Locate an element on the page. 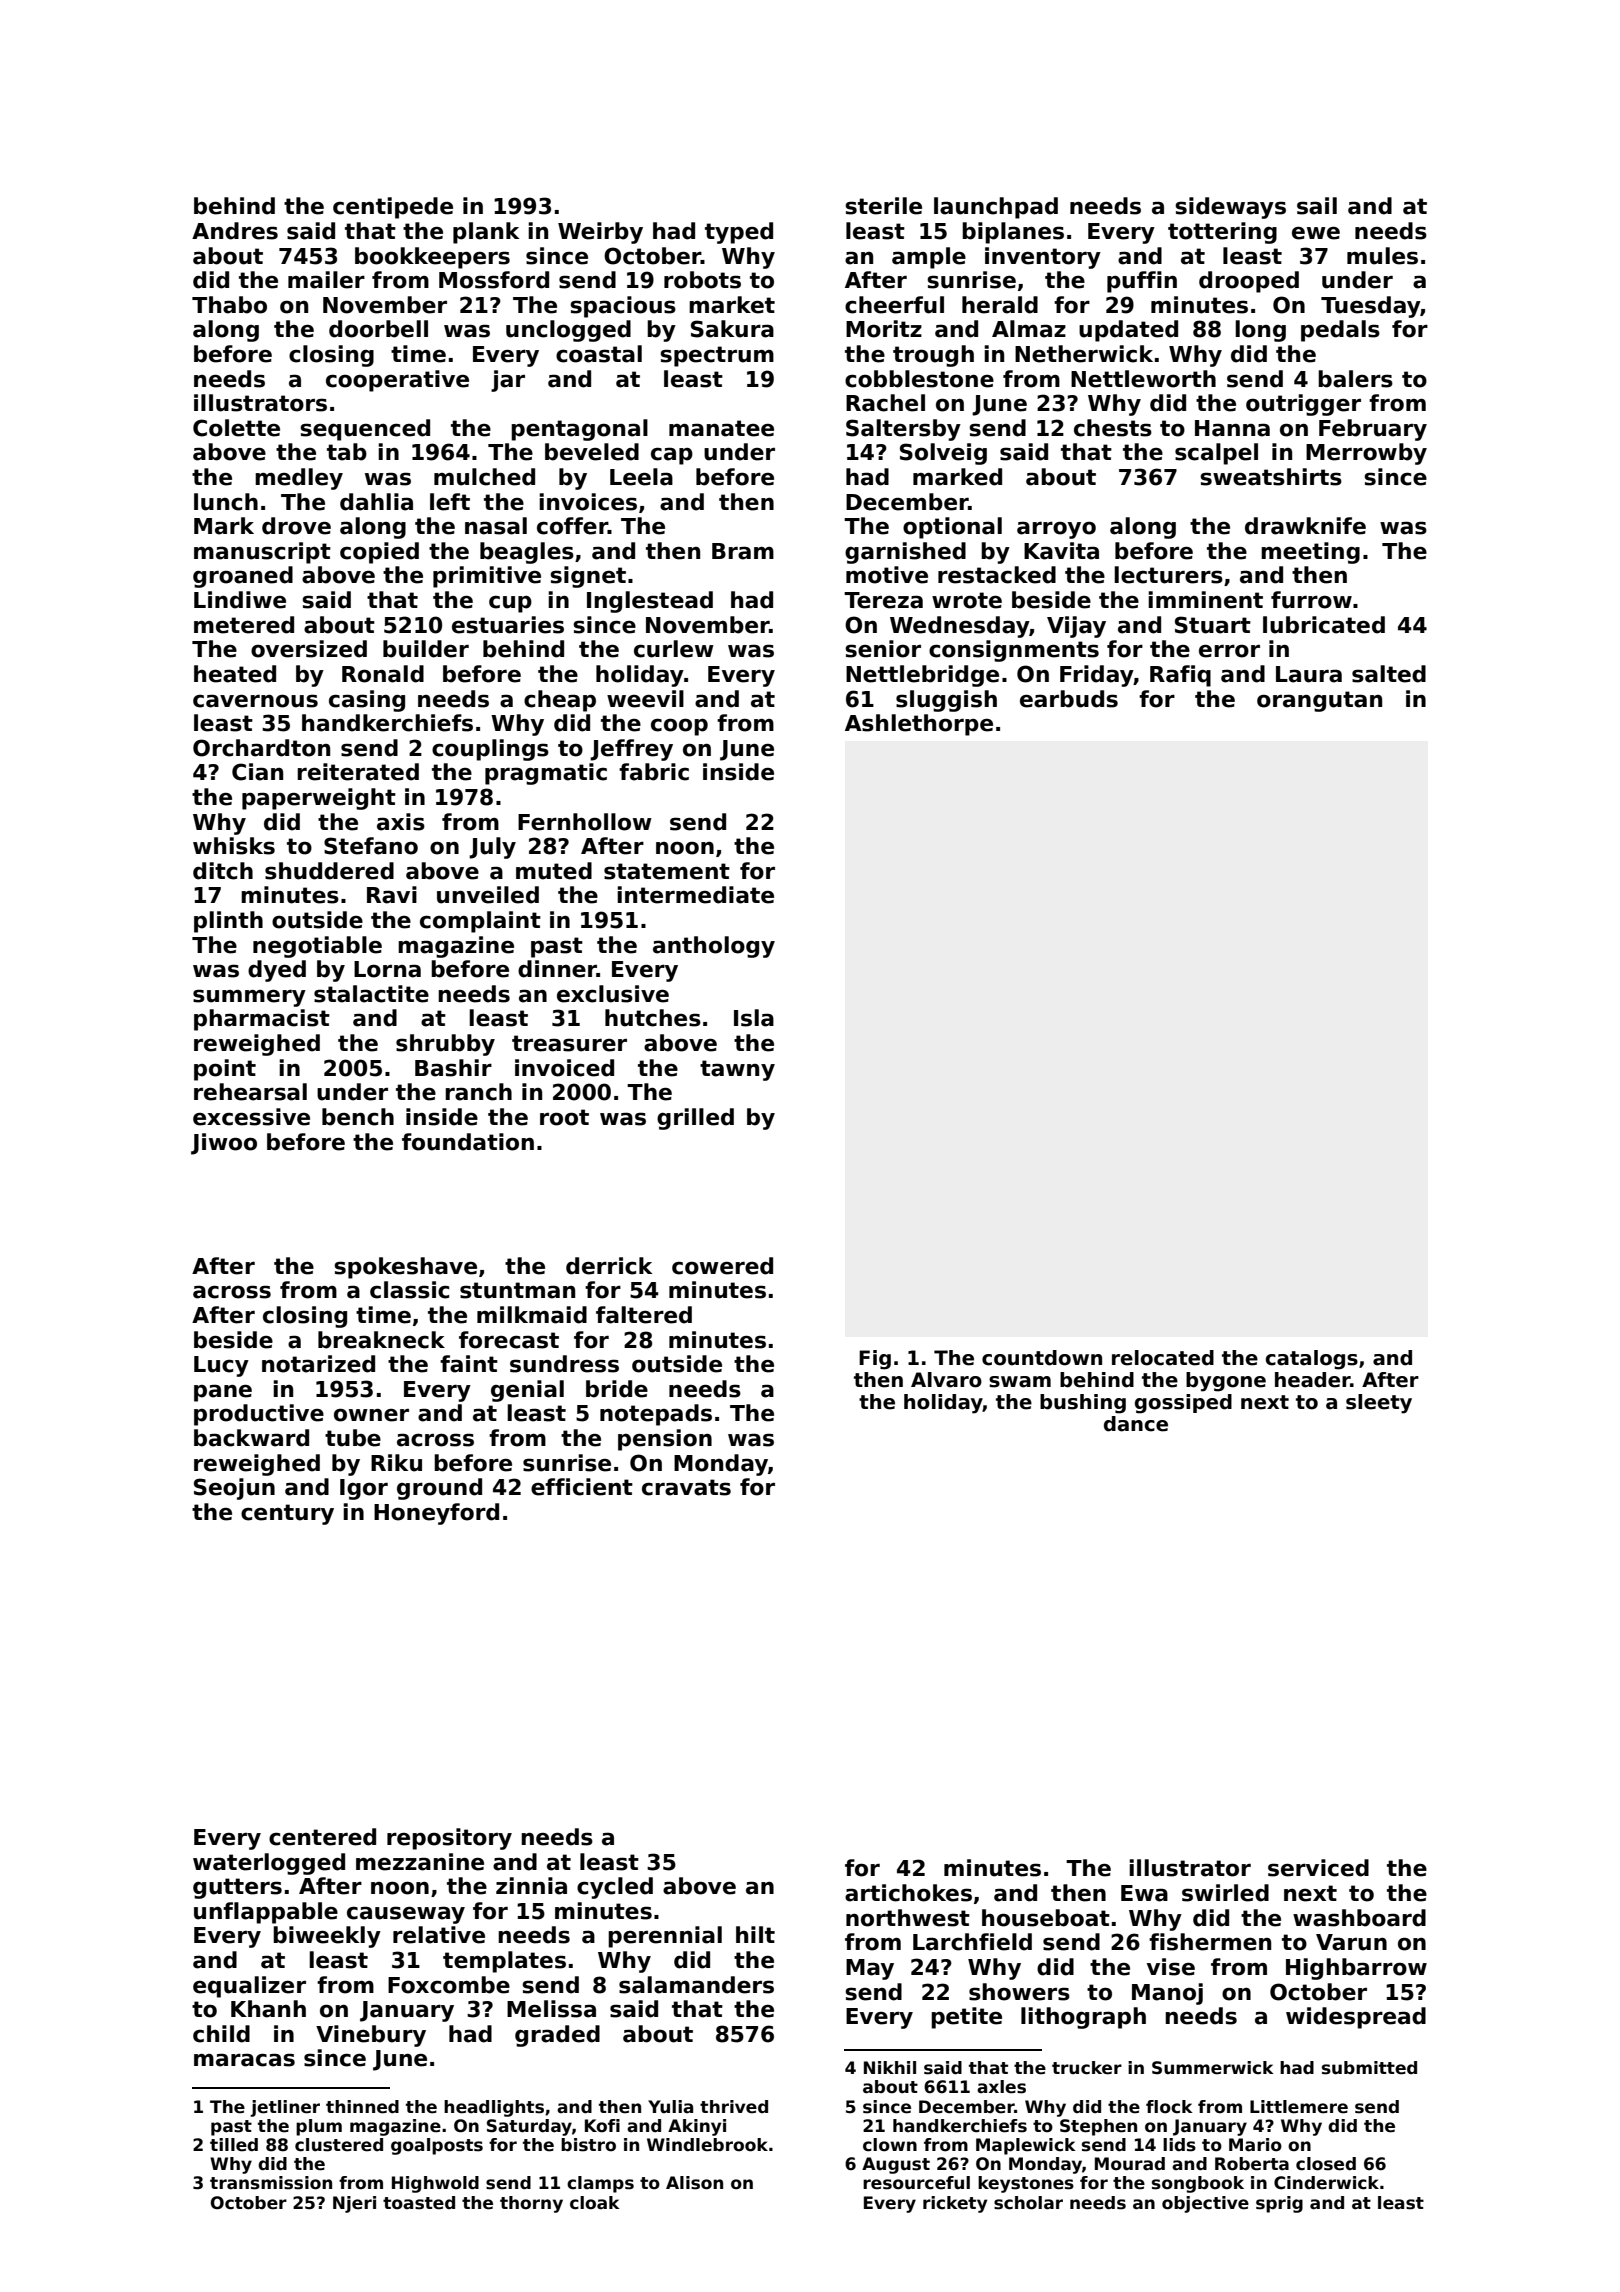 This document has height=2292, width=1620. orangutan is located at coordinates (1319, 701).
